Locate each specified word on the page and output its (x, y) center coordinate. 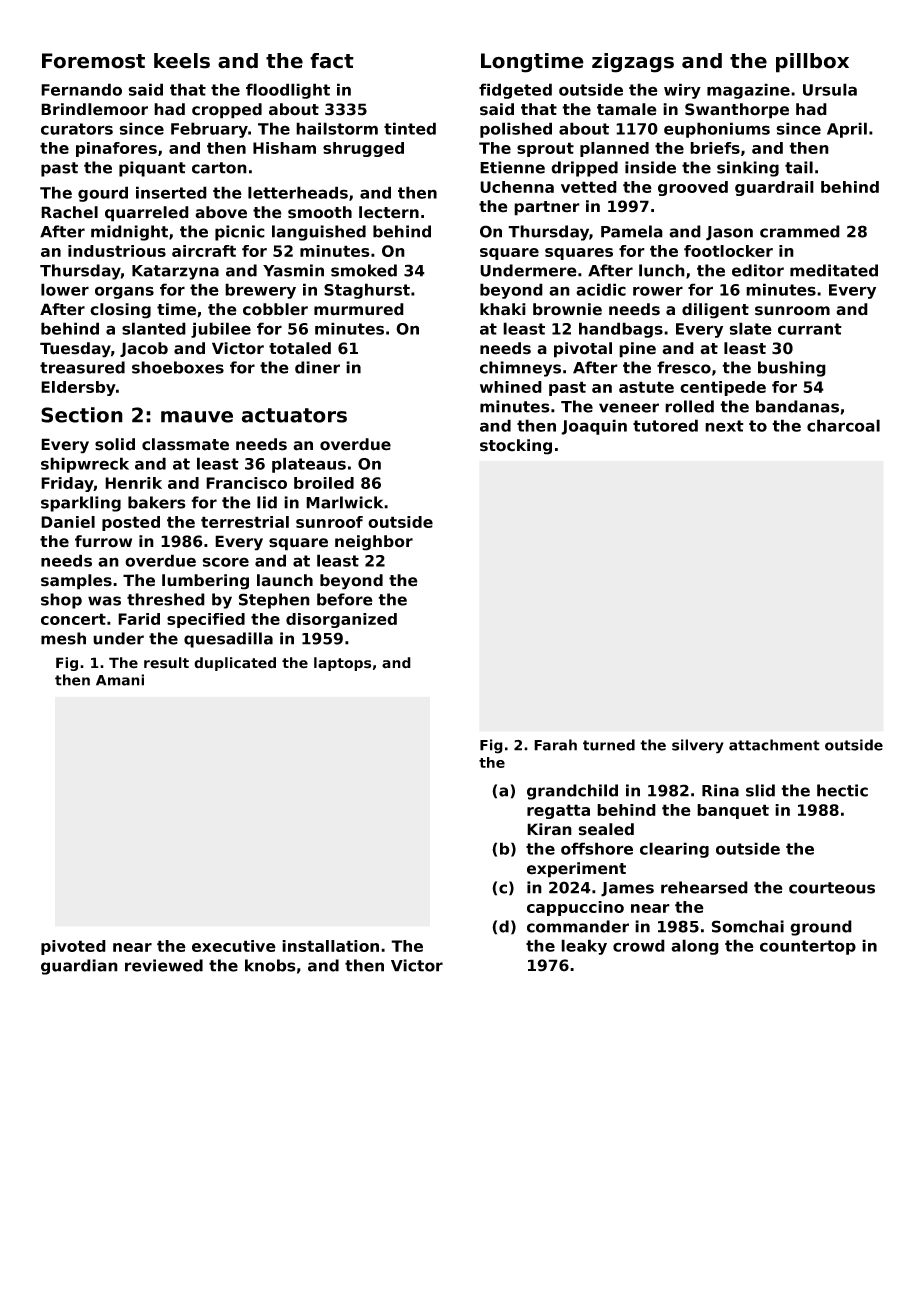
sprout (545, 149)
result (166, 663)
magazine (748, 91)
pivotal (583, 350)
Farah (555, 745)
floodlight (288, 91)
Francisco (246, 483)
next (724, 426)
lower (65, 289)
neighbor (374, 543)
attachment (774, 745)
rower (658, 291)
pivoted (73, 947)
